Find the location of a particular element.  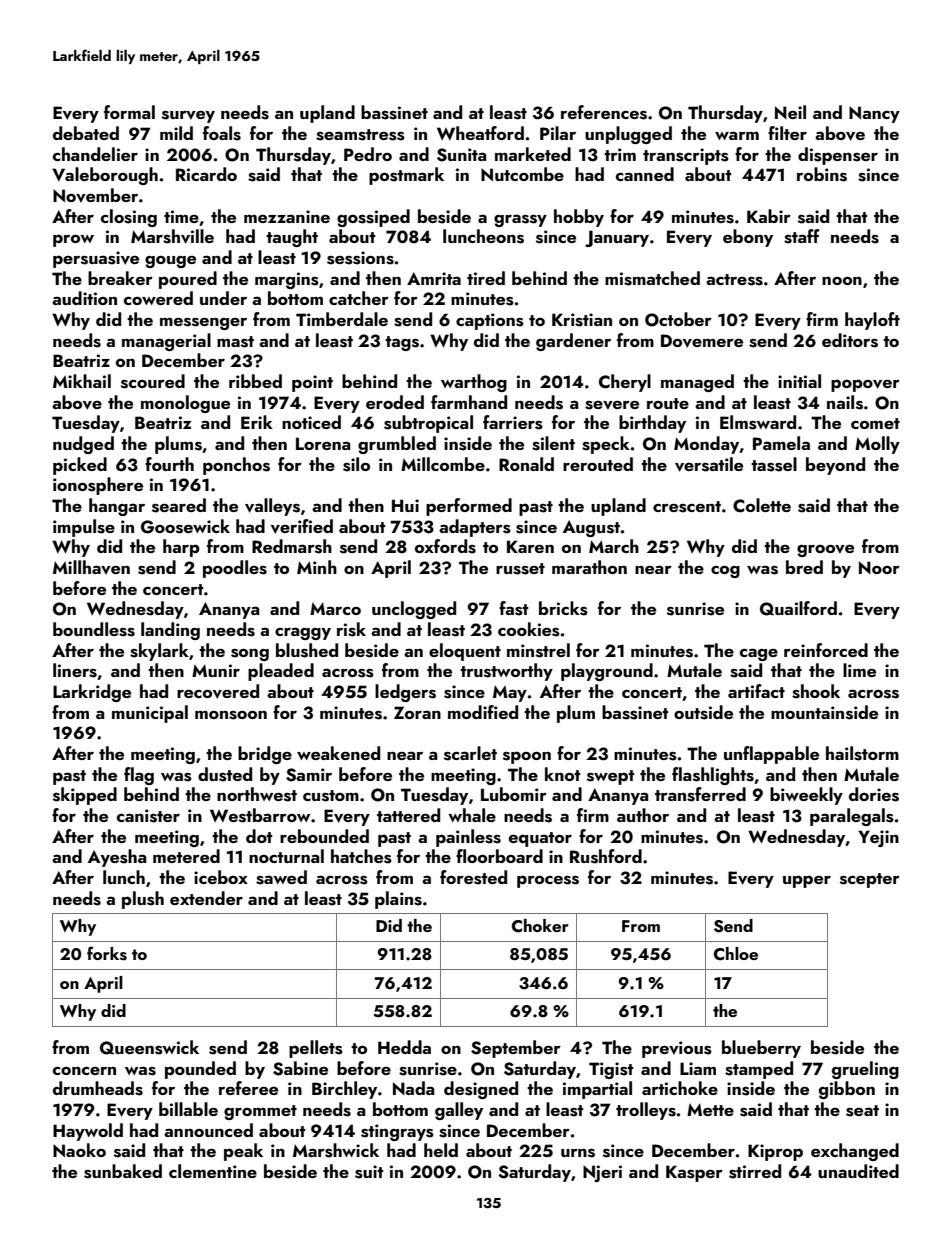

canister is located at coordinates (148, 816).
